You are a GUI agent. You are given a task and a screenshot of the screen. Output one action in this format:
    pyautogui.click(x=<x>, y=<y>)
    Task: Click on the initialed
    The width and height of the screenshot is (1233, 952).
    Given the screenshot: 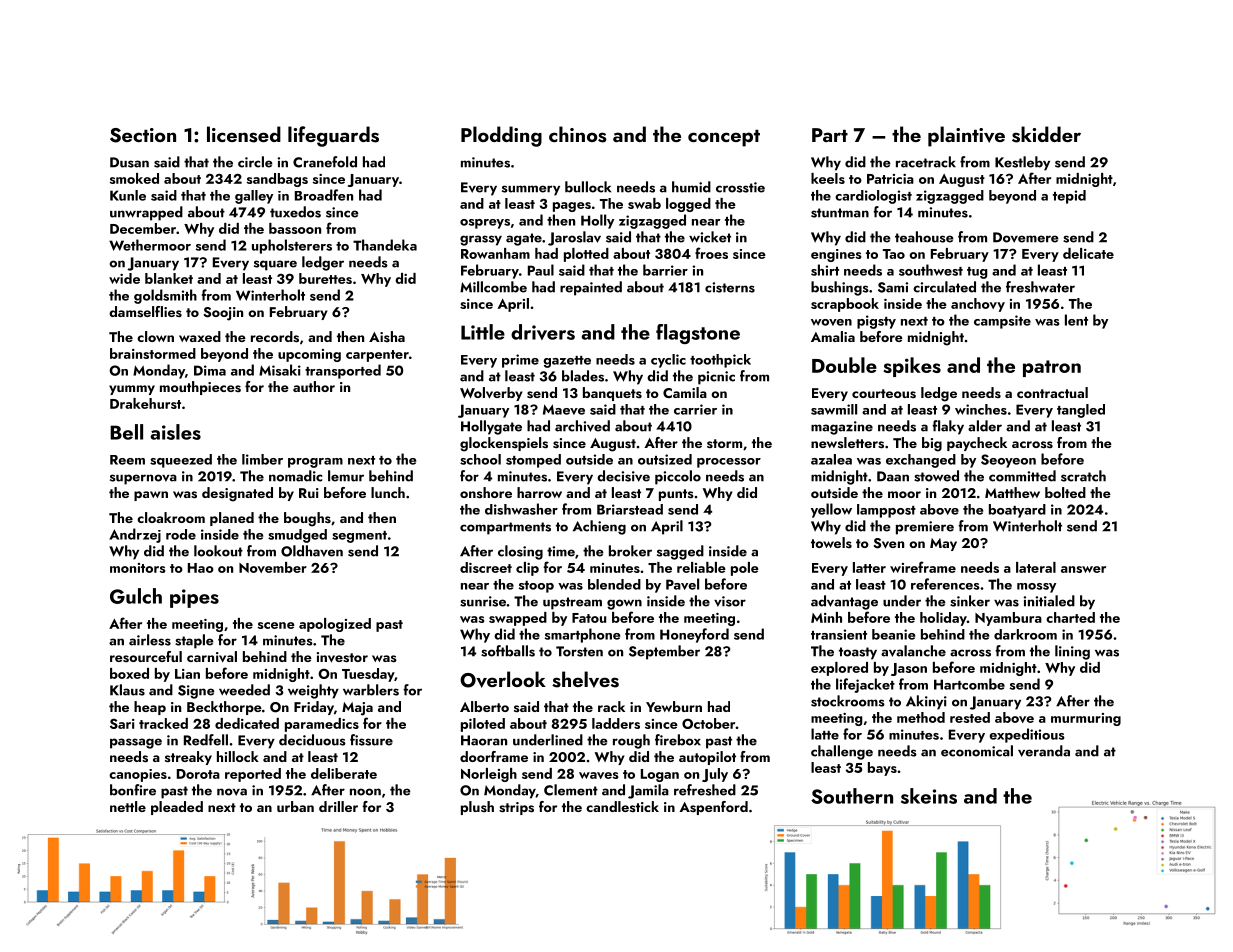 What is the action you would take?
    pyautogui.click(x=1049, y=601)
